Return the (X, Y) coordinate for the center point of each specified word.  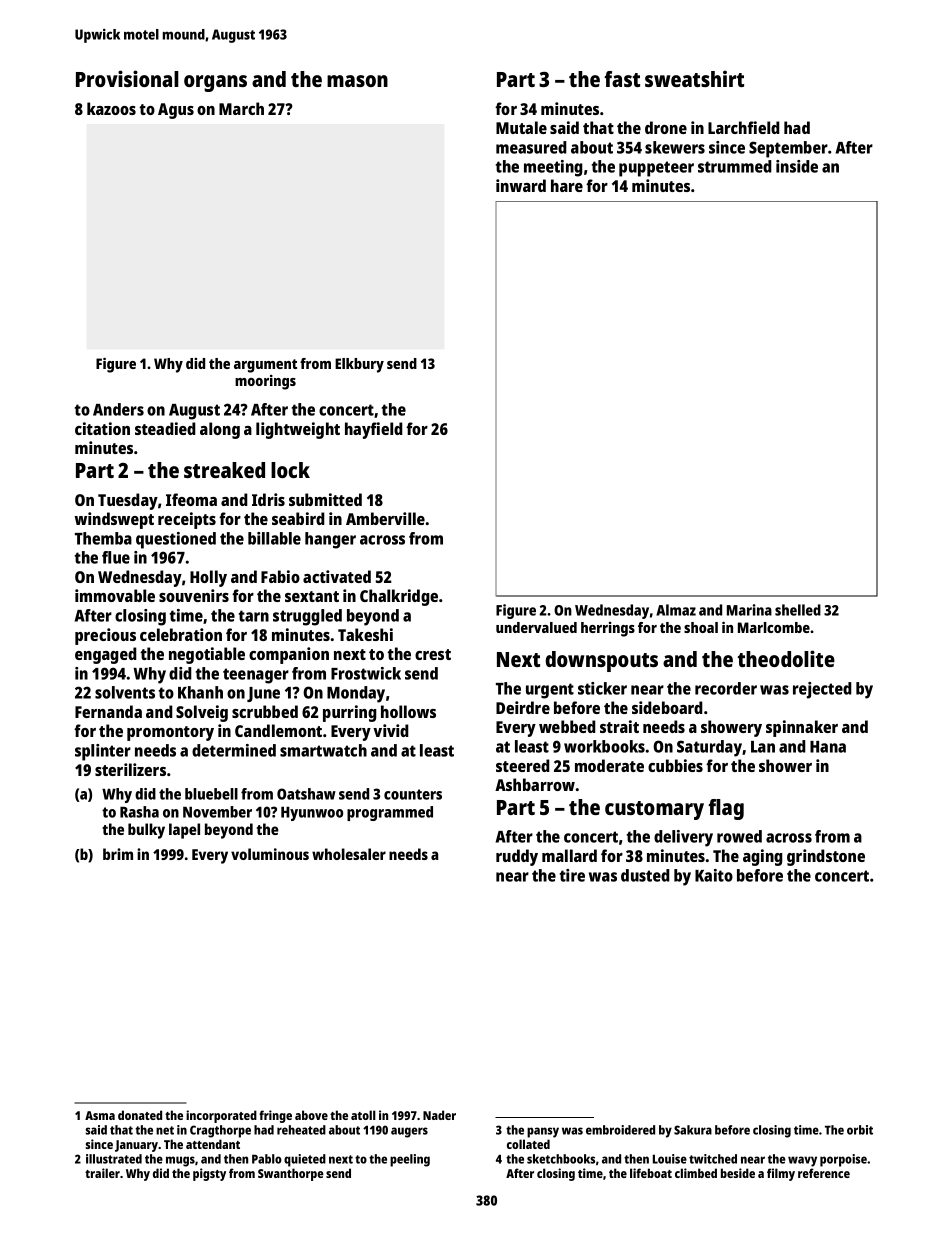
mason (357, 81)
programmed (390, 813)
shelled (798, 610)
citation (102, 428)
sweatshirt (694, 78)
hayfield (374, 430)
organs (215, 83)
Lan (763, 747)
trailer (102, 1173)
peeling (410, 1160)
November (217, 812)
